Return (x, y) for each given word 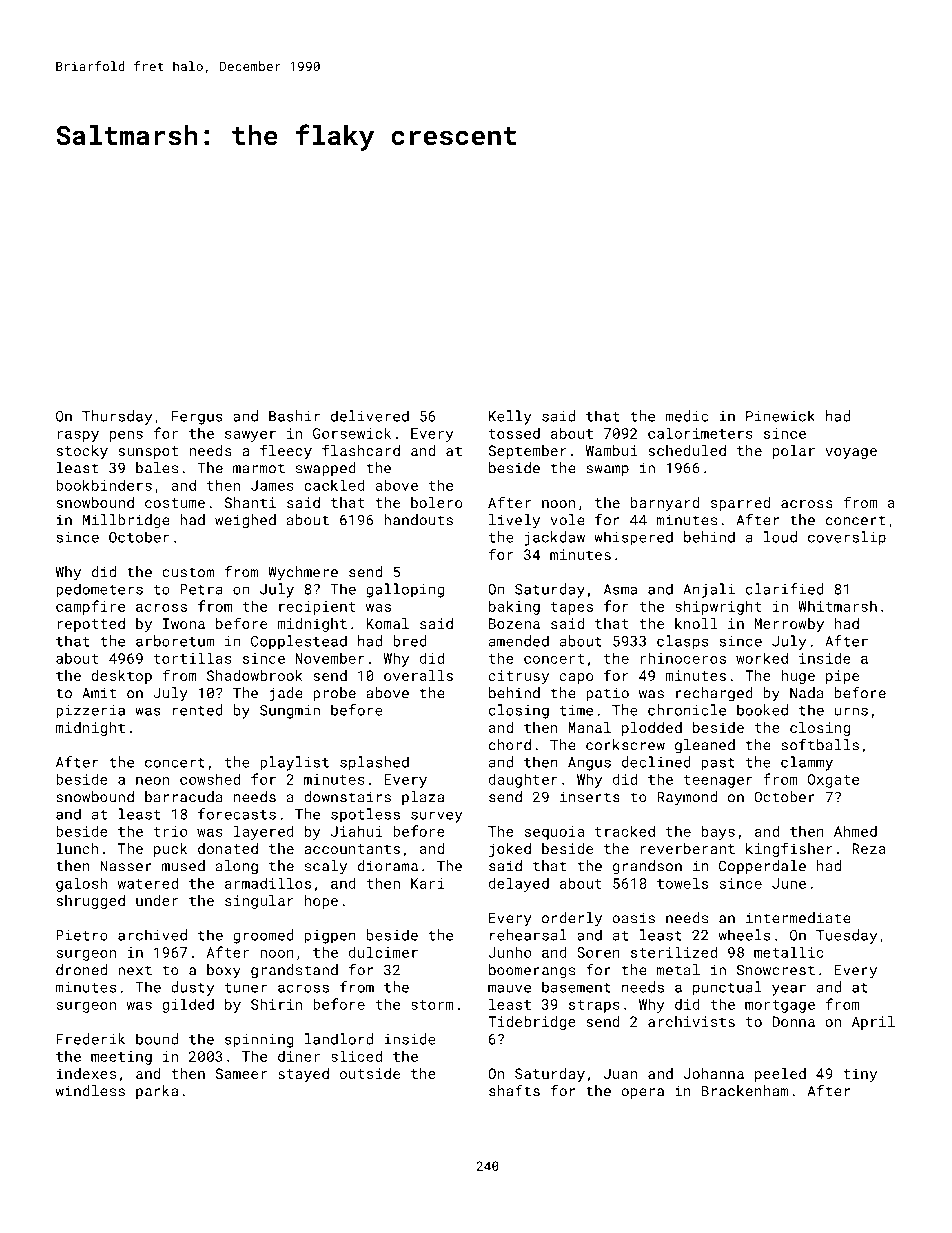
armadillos (268, 883)
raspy (78, 436)
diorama (388, 866)
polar (794, 452)
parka (157, 1092)
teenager (718, 781)
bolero (436, 502)
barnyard (665, 504)
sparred (740, 504)
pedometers (99, 590)
